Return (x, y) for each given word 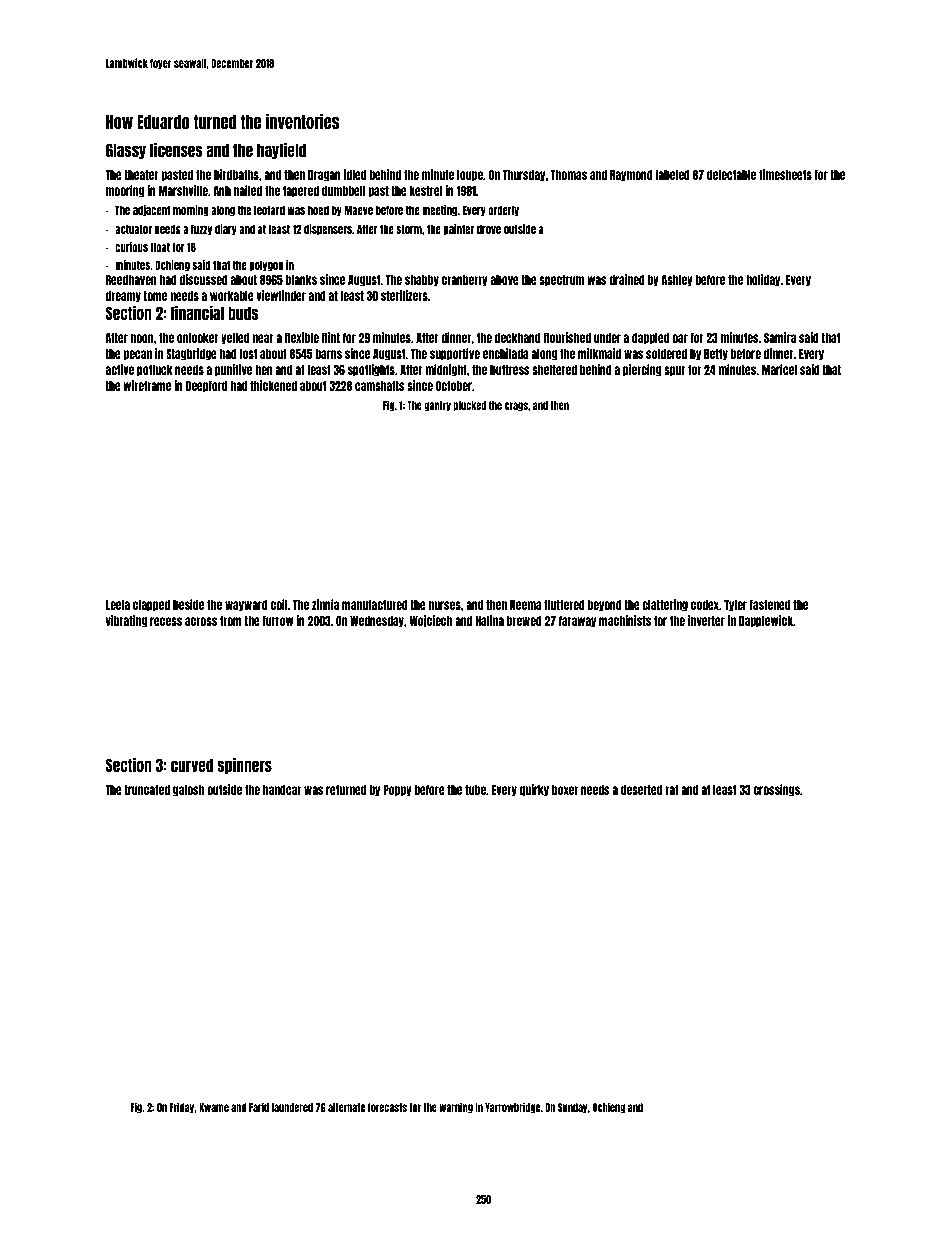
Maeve (358, 210)
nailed (248, 190)
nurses (445, 605)
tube (475, 790)
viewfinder (281, 295)
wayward (246, 606)
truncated (147, 790)
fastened (769, 605)
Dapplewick (766, 621)
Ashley (677, 281)
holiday (763, 280)
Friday (182, 1108)
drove (489, 229)
